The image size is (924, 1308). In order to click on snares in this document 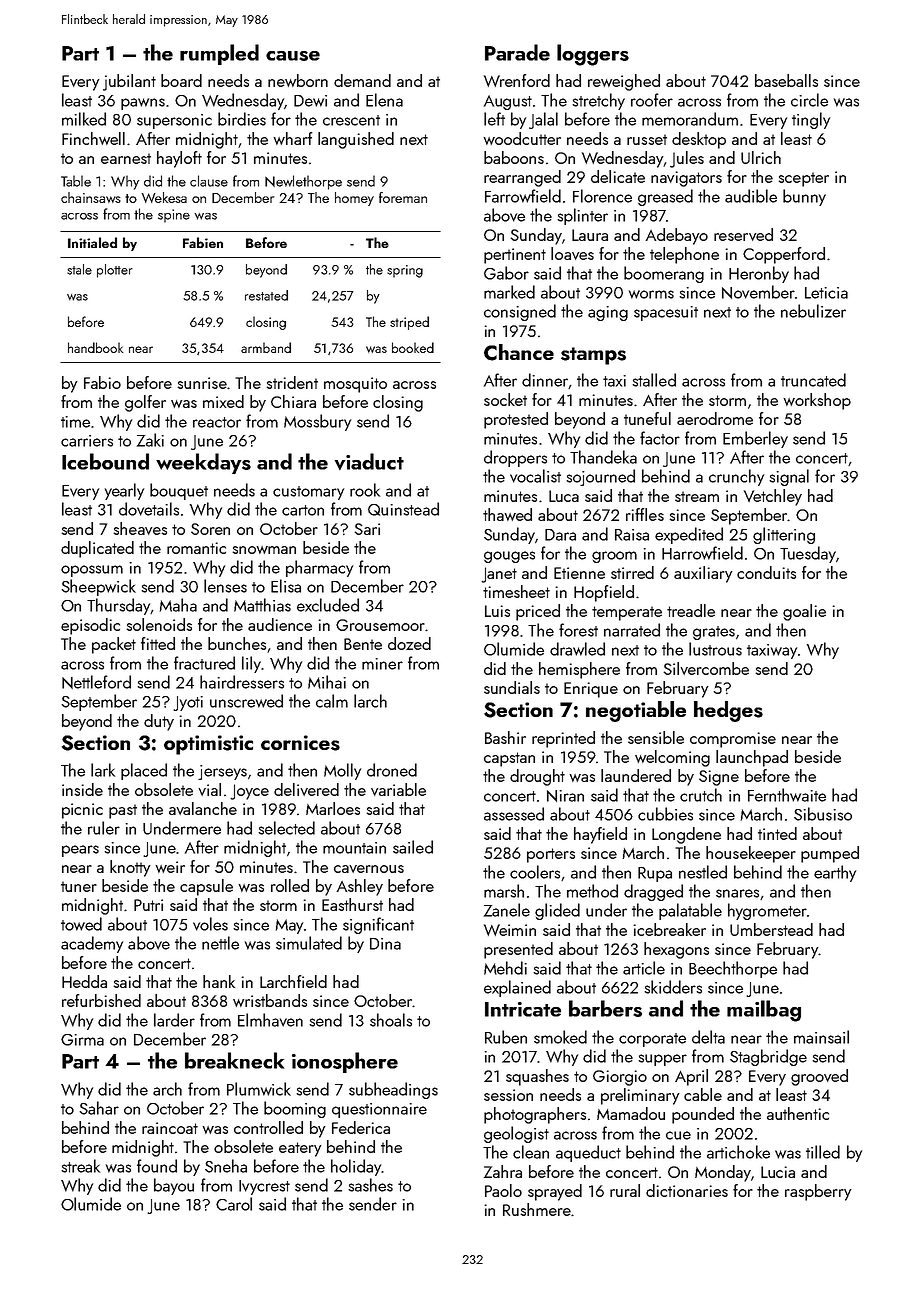, I will do `click(737, 893)`.
